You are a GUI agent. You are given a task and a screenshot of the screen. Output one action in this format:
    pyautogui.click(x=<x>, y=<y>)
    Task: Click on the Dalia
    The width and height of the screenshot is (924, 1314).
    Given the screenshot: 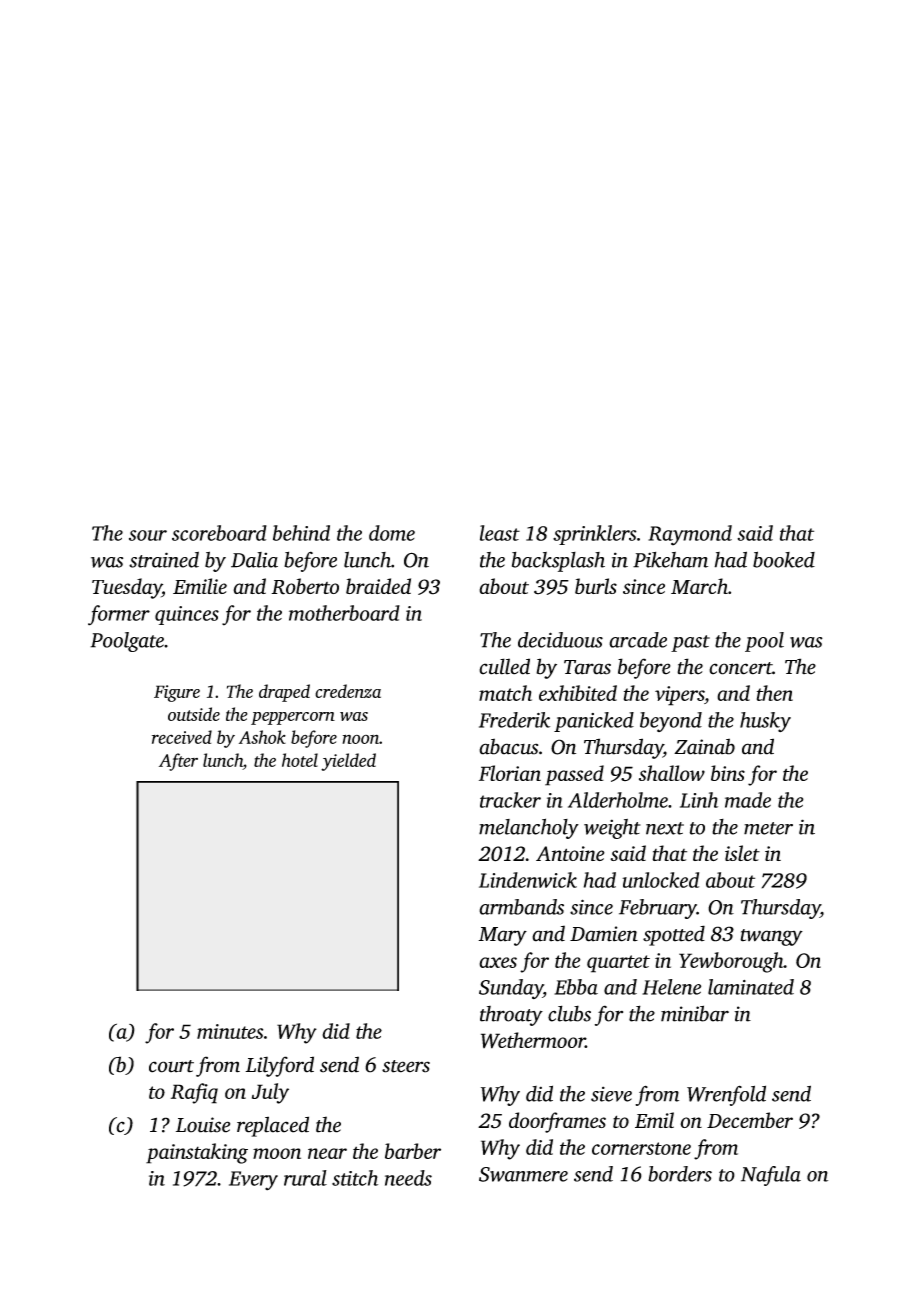 What is the action you would take?
    pyautogui.click(x=254, y=560)
